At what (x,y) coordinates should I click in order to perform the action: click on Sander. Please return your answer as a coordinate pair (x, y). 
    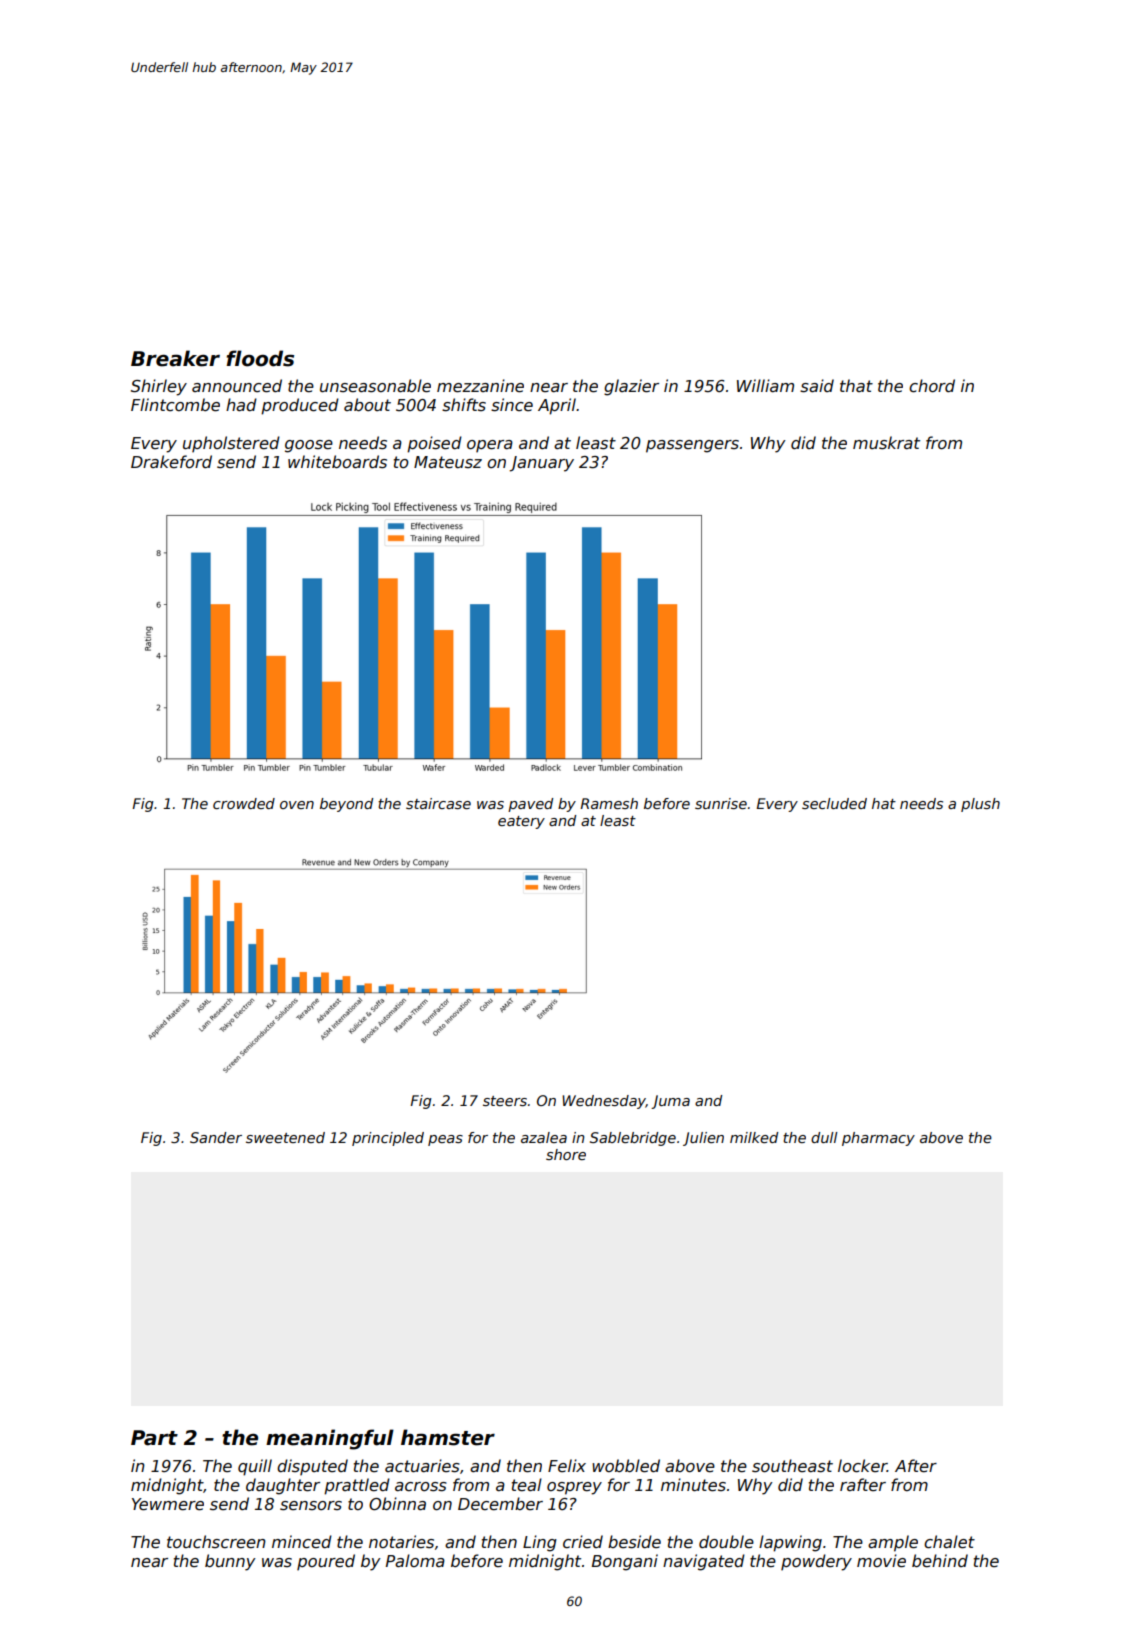
    Looking at the image, I should click on (216, 1137).
